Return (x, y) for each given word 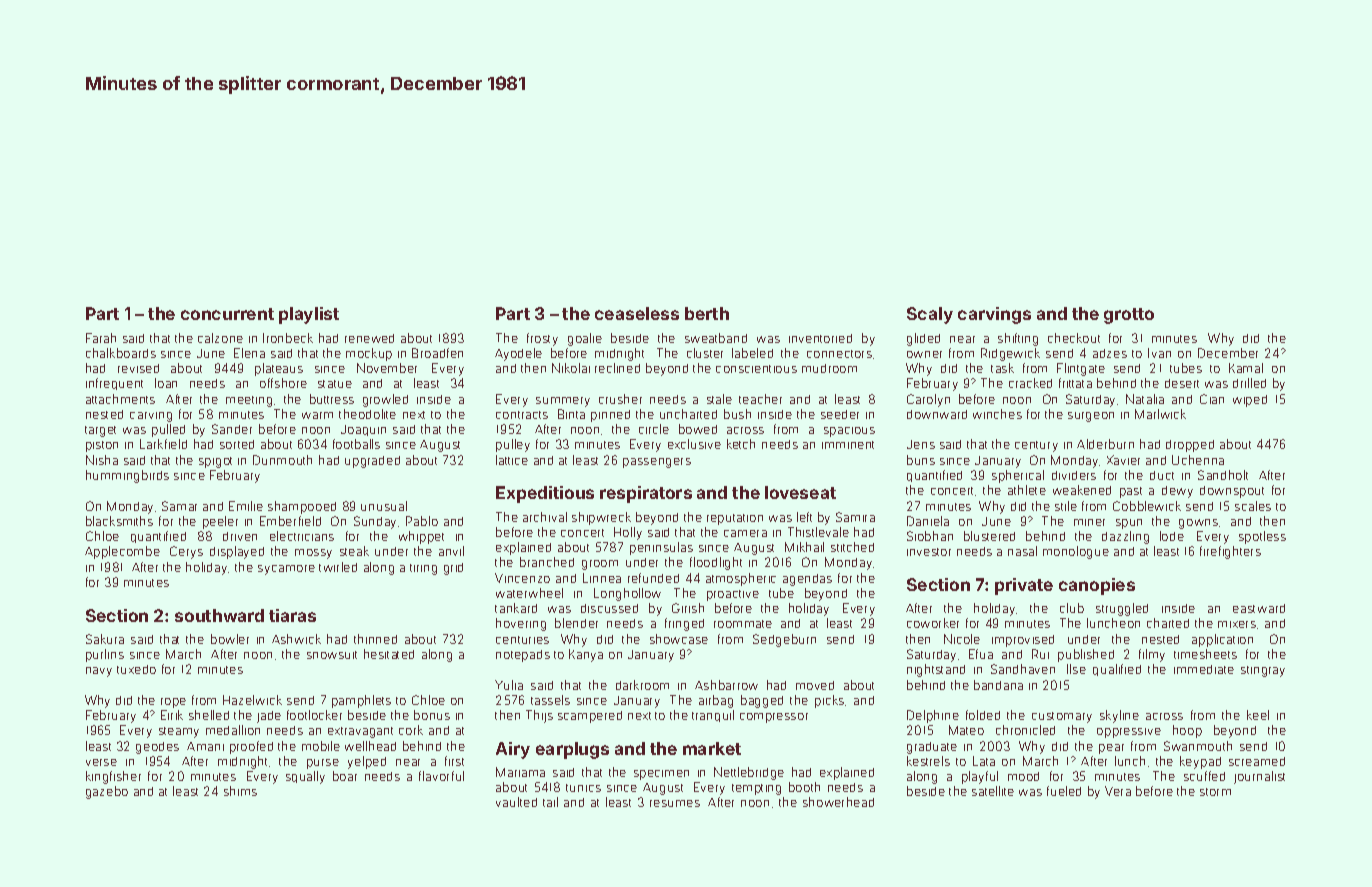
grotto (1129, 316)
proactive (733, 595)
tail (550, 802)
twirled (338, 567)
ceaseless (637, 313)
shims (240, 791)
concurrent (227, 314)
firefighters (1230, 552)
